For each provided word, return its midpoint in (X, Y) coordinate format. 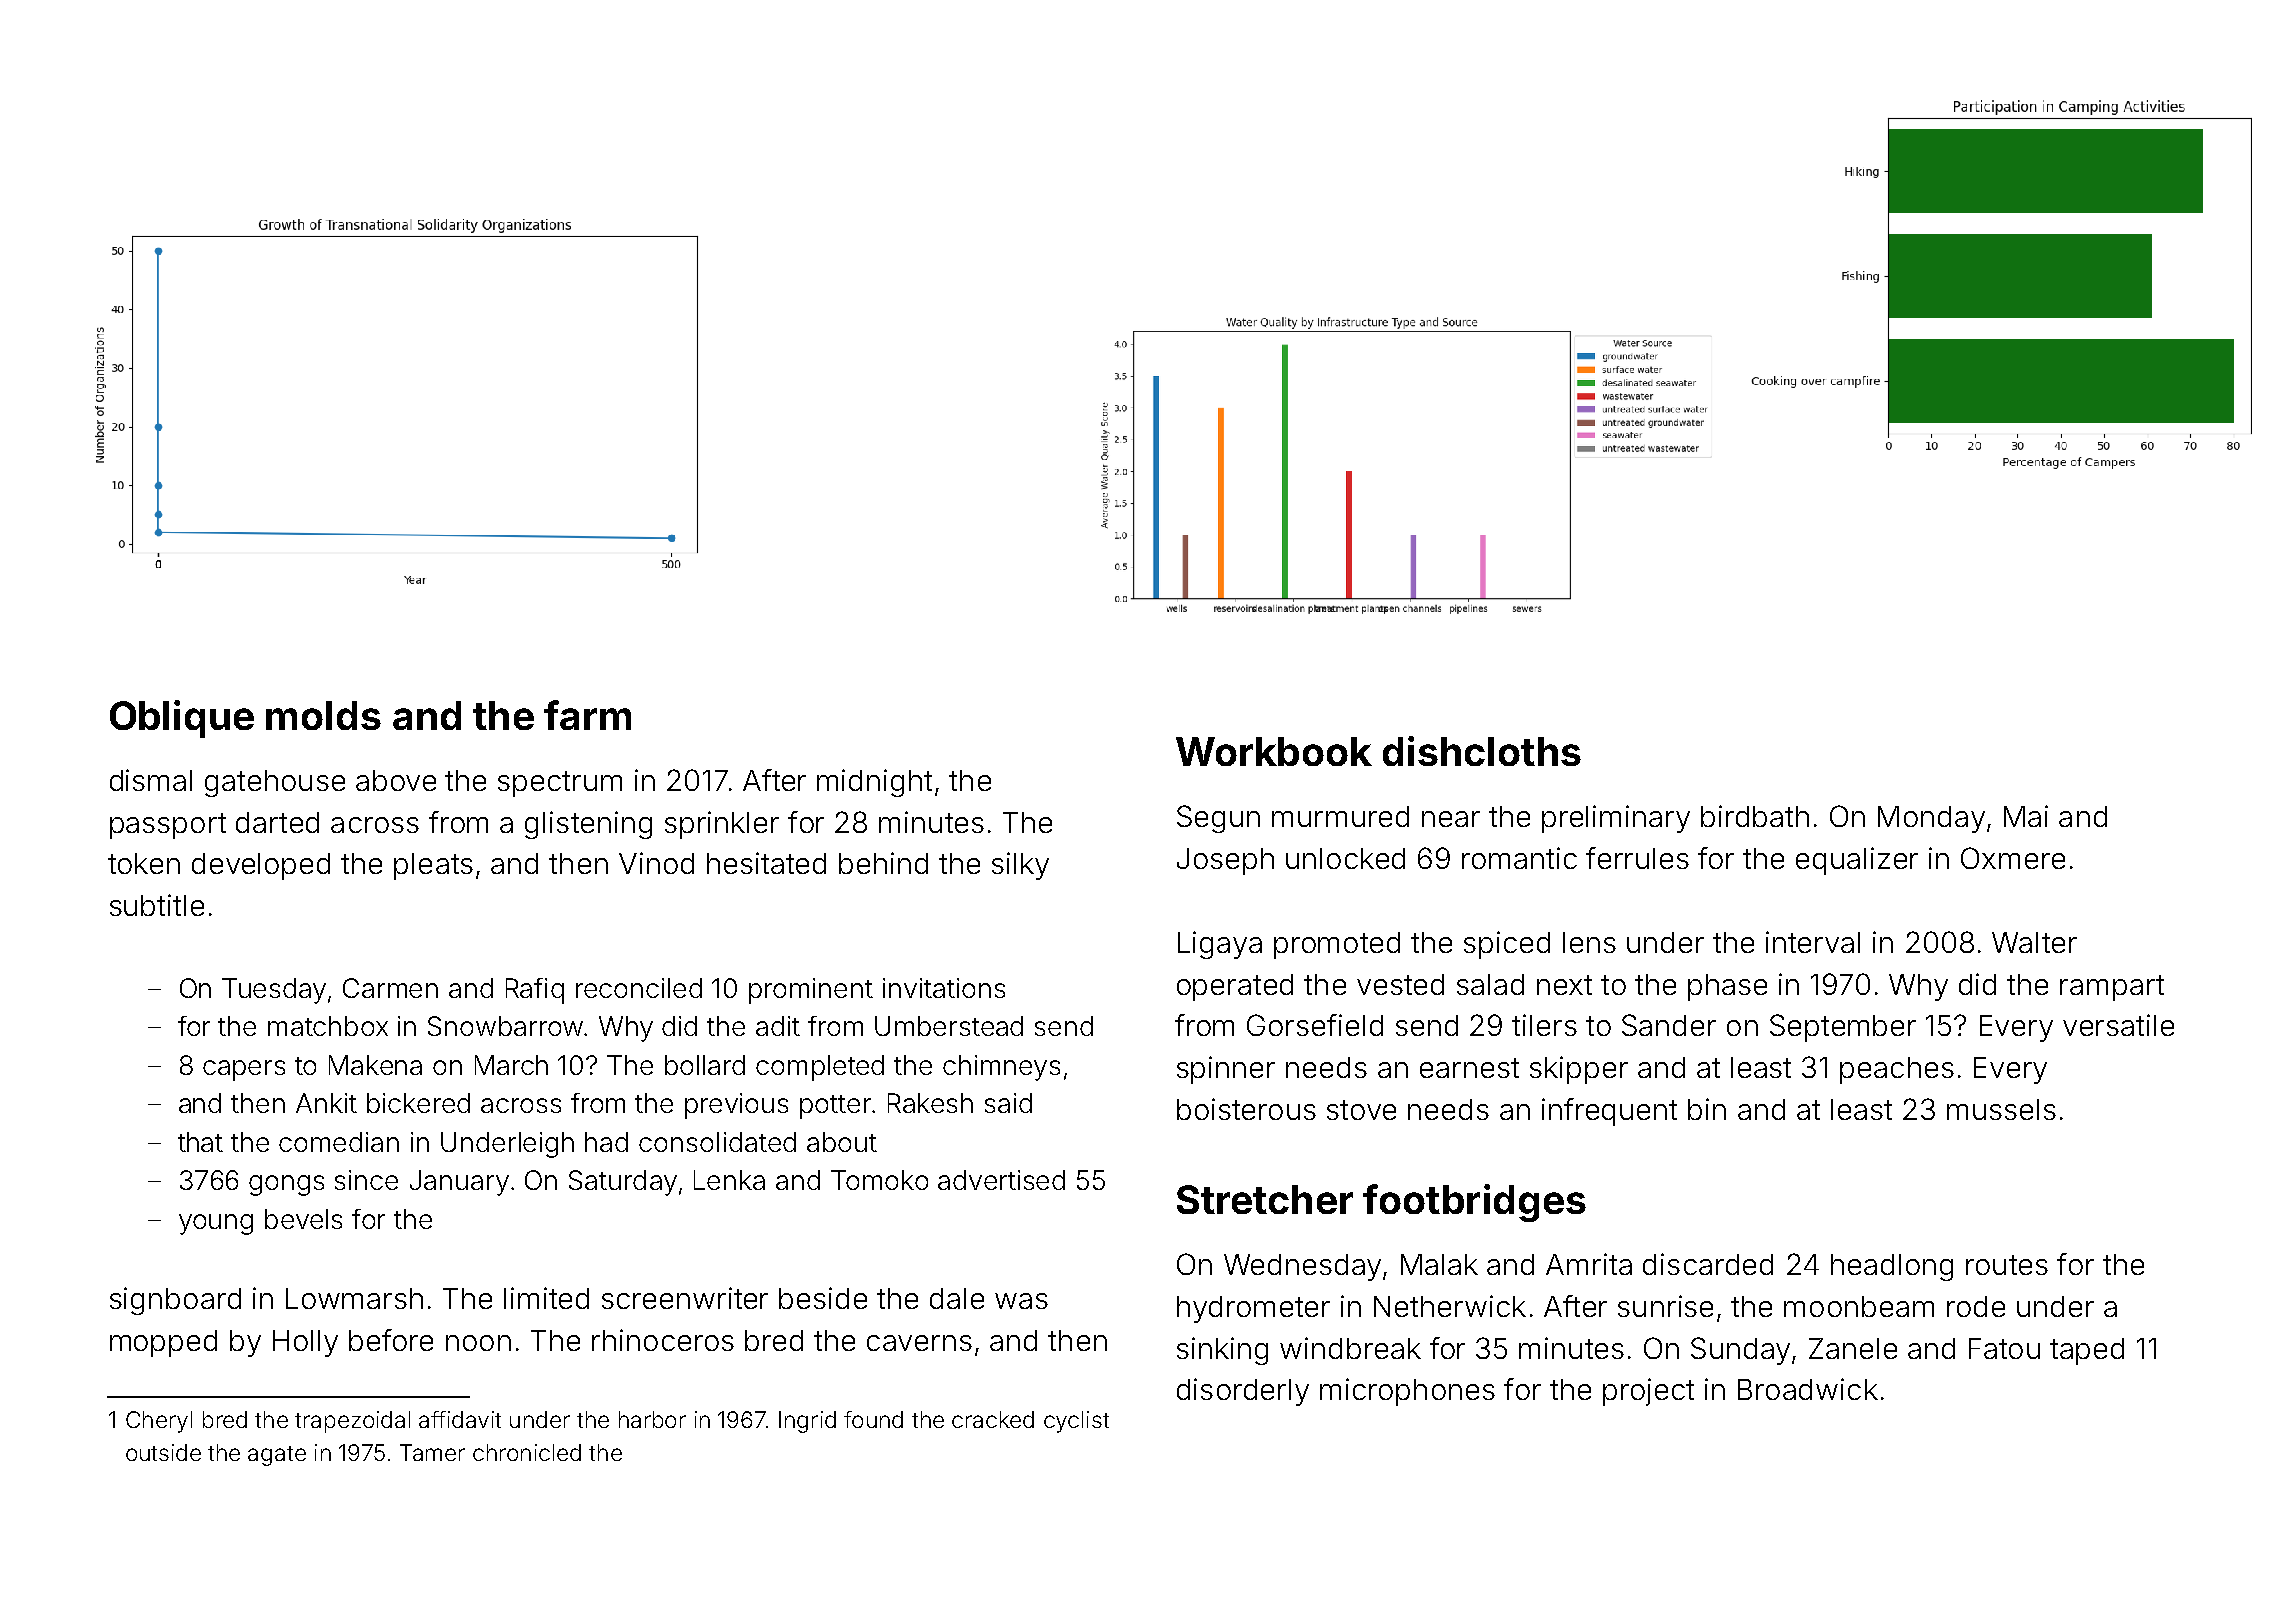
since (366, 1180)
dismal (151, 780)
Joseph (1225, 861)
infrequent (1609, 1112)
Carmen (390, 988)
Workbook (1274, 751)
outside (163, 1452)
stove (1361, 1110)
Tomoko (879, 1180)
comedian (339, 1142)
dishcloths (1482, 751)
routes (2007, 1265)
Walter (2034, 942)
